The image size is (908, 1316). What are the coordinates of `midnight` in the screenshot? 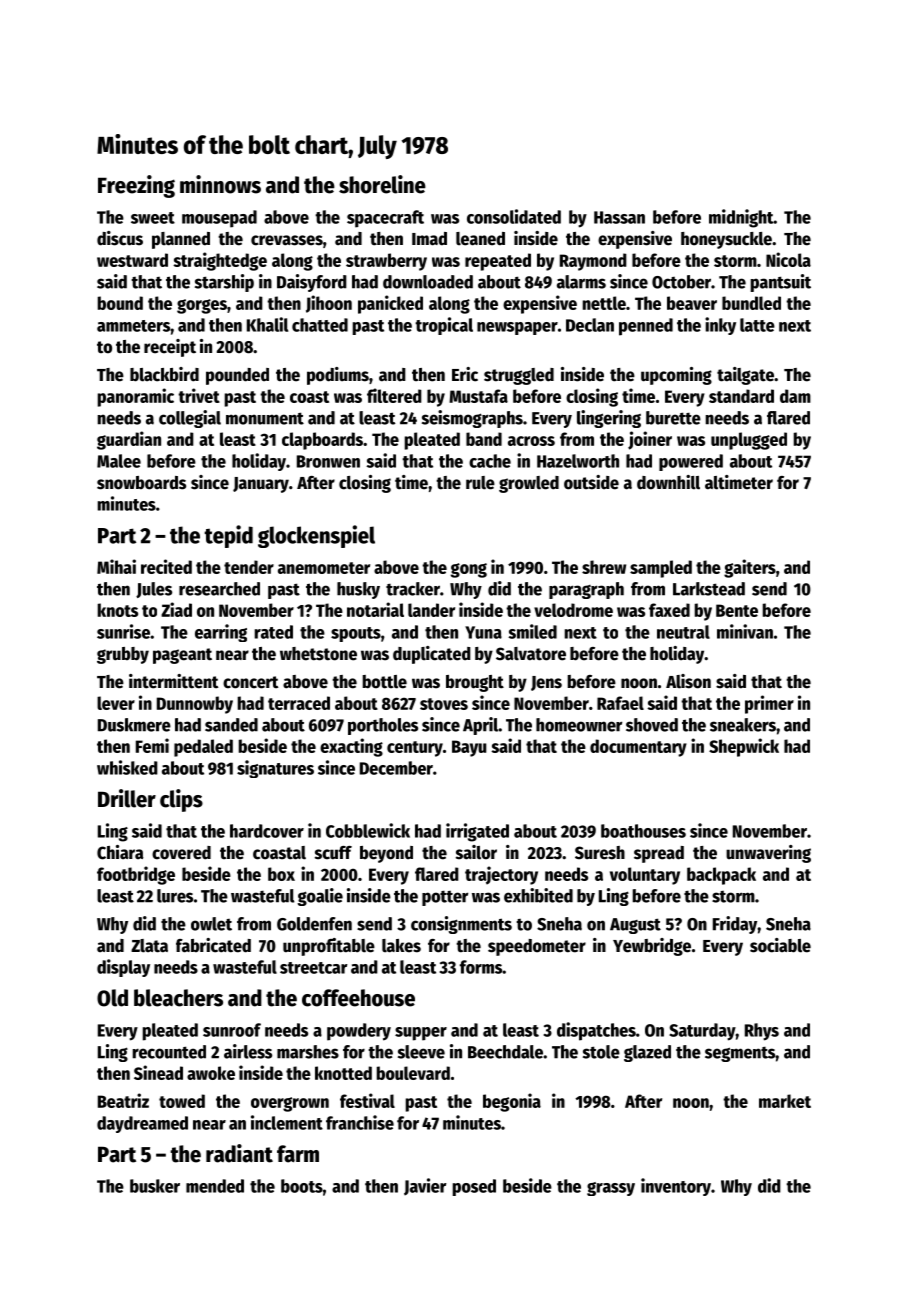 It's located at (741, 218).
